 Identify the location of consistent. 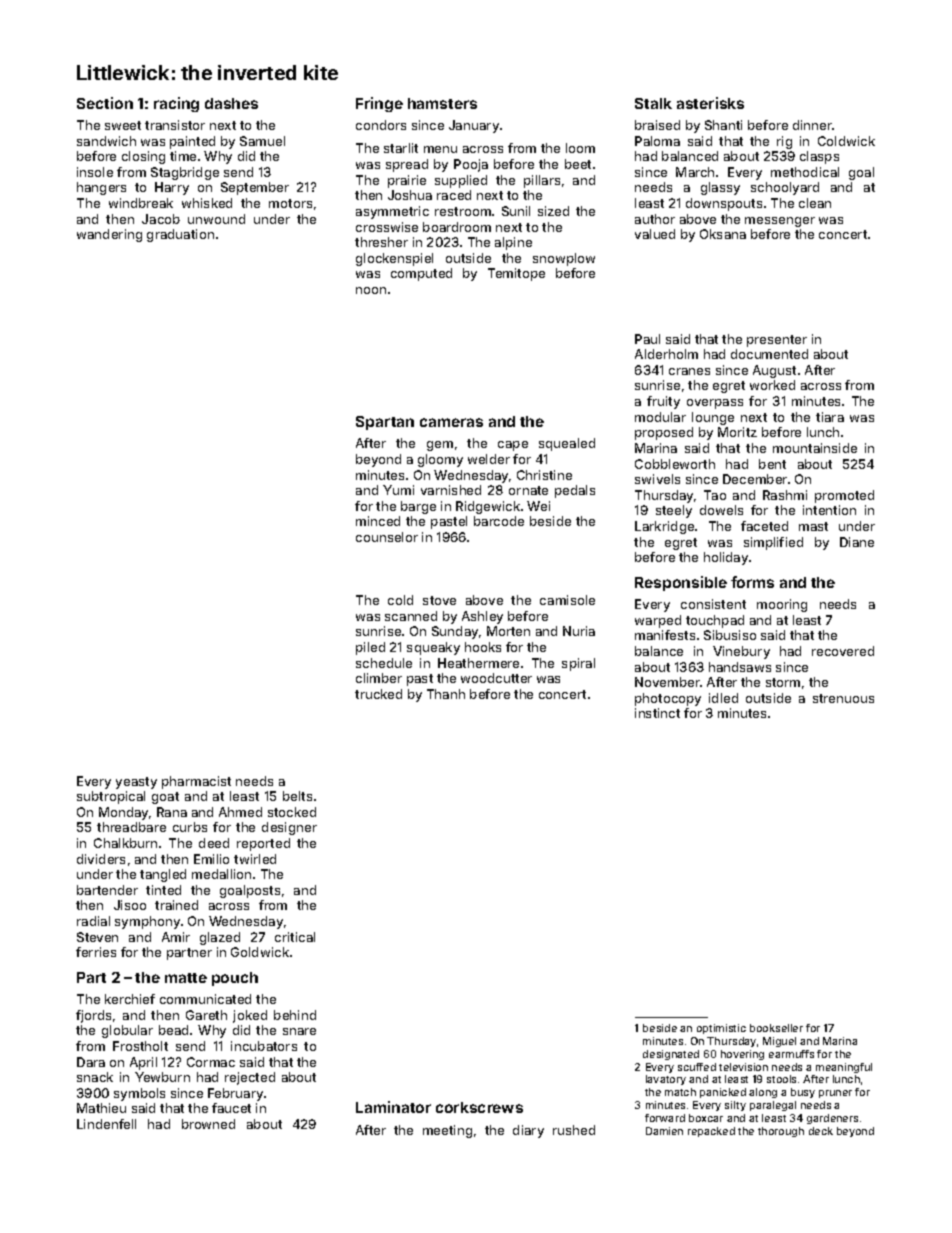
(713, 604).
